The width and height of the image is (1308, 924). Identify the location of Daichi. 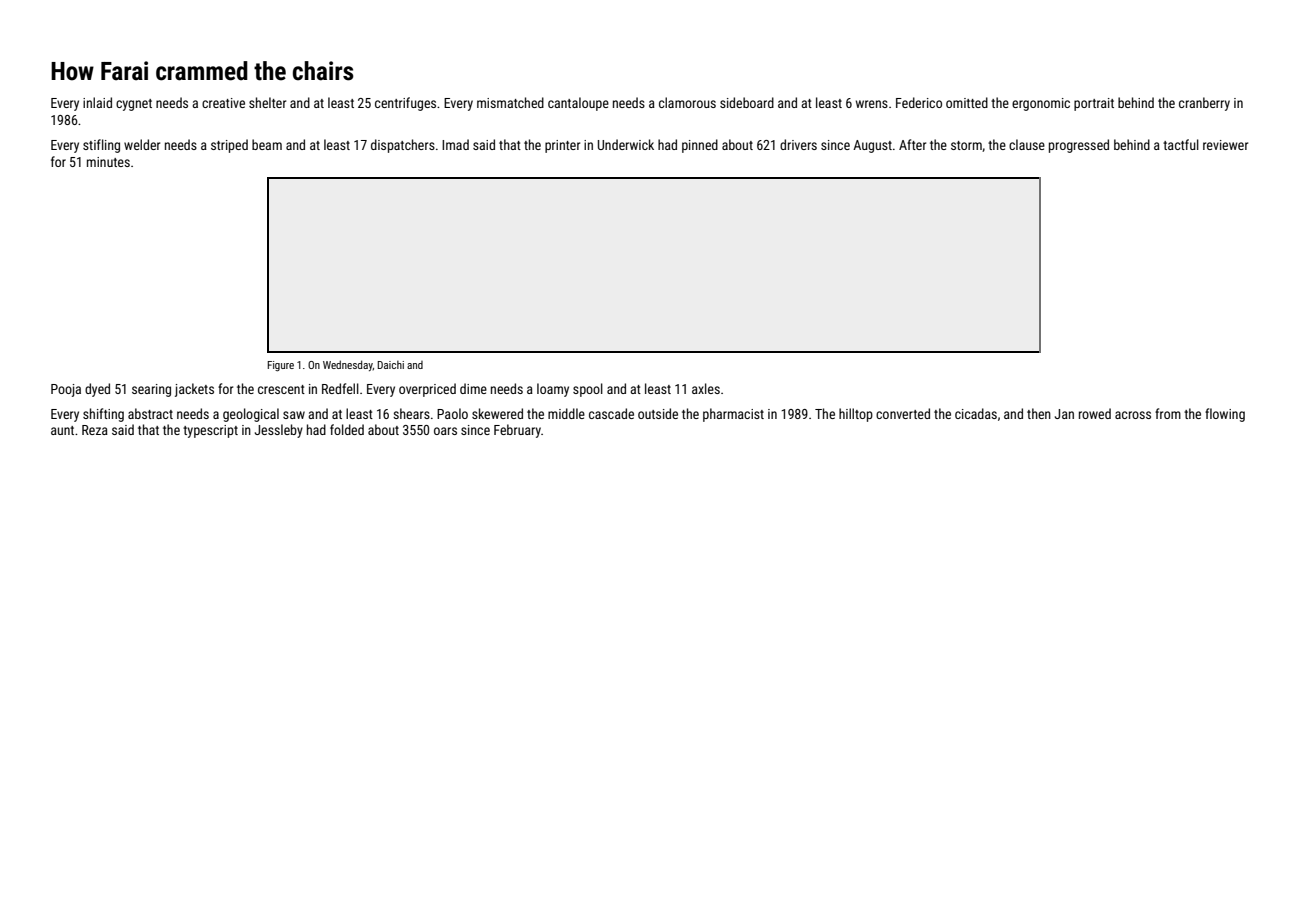
(391, 364).
